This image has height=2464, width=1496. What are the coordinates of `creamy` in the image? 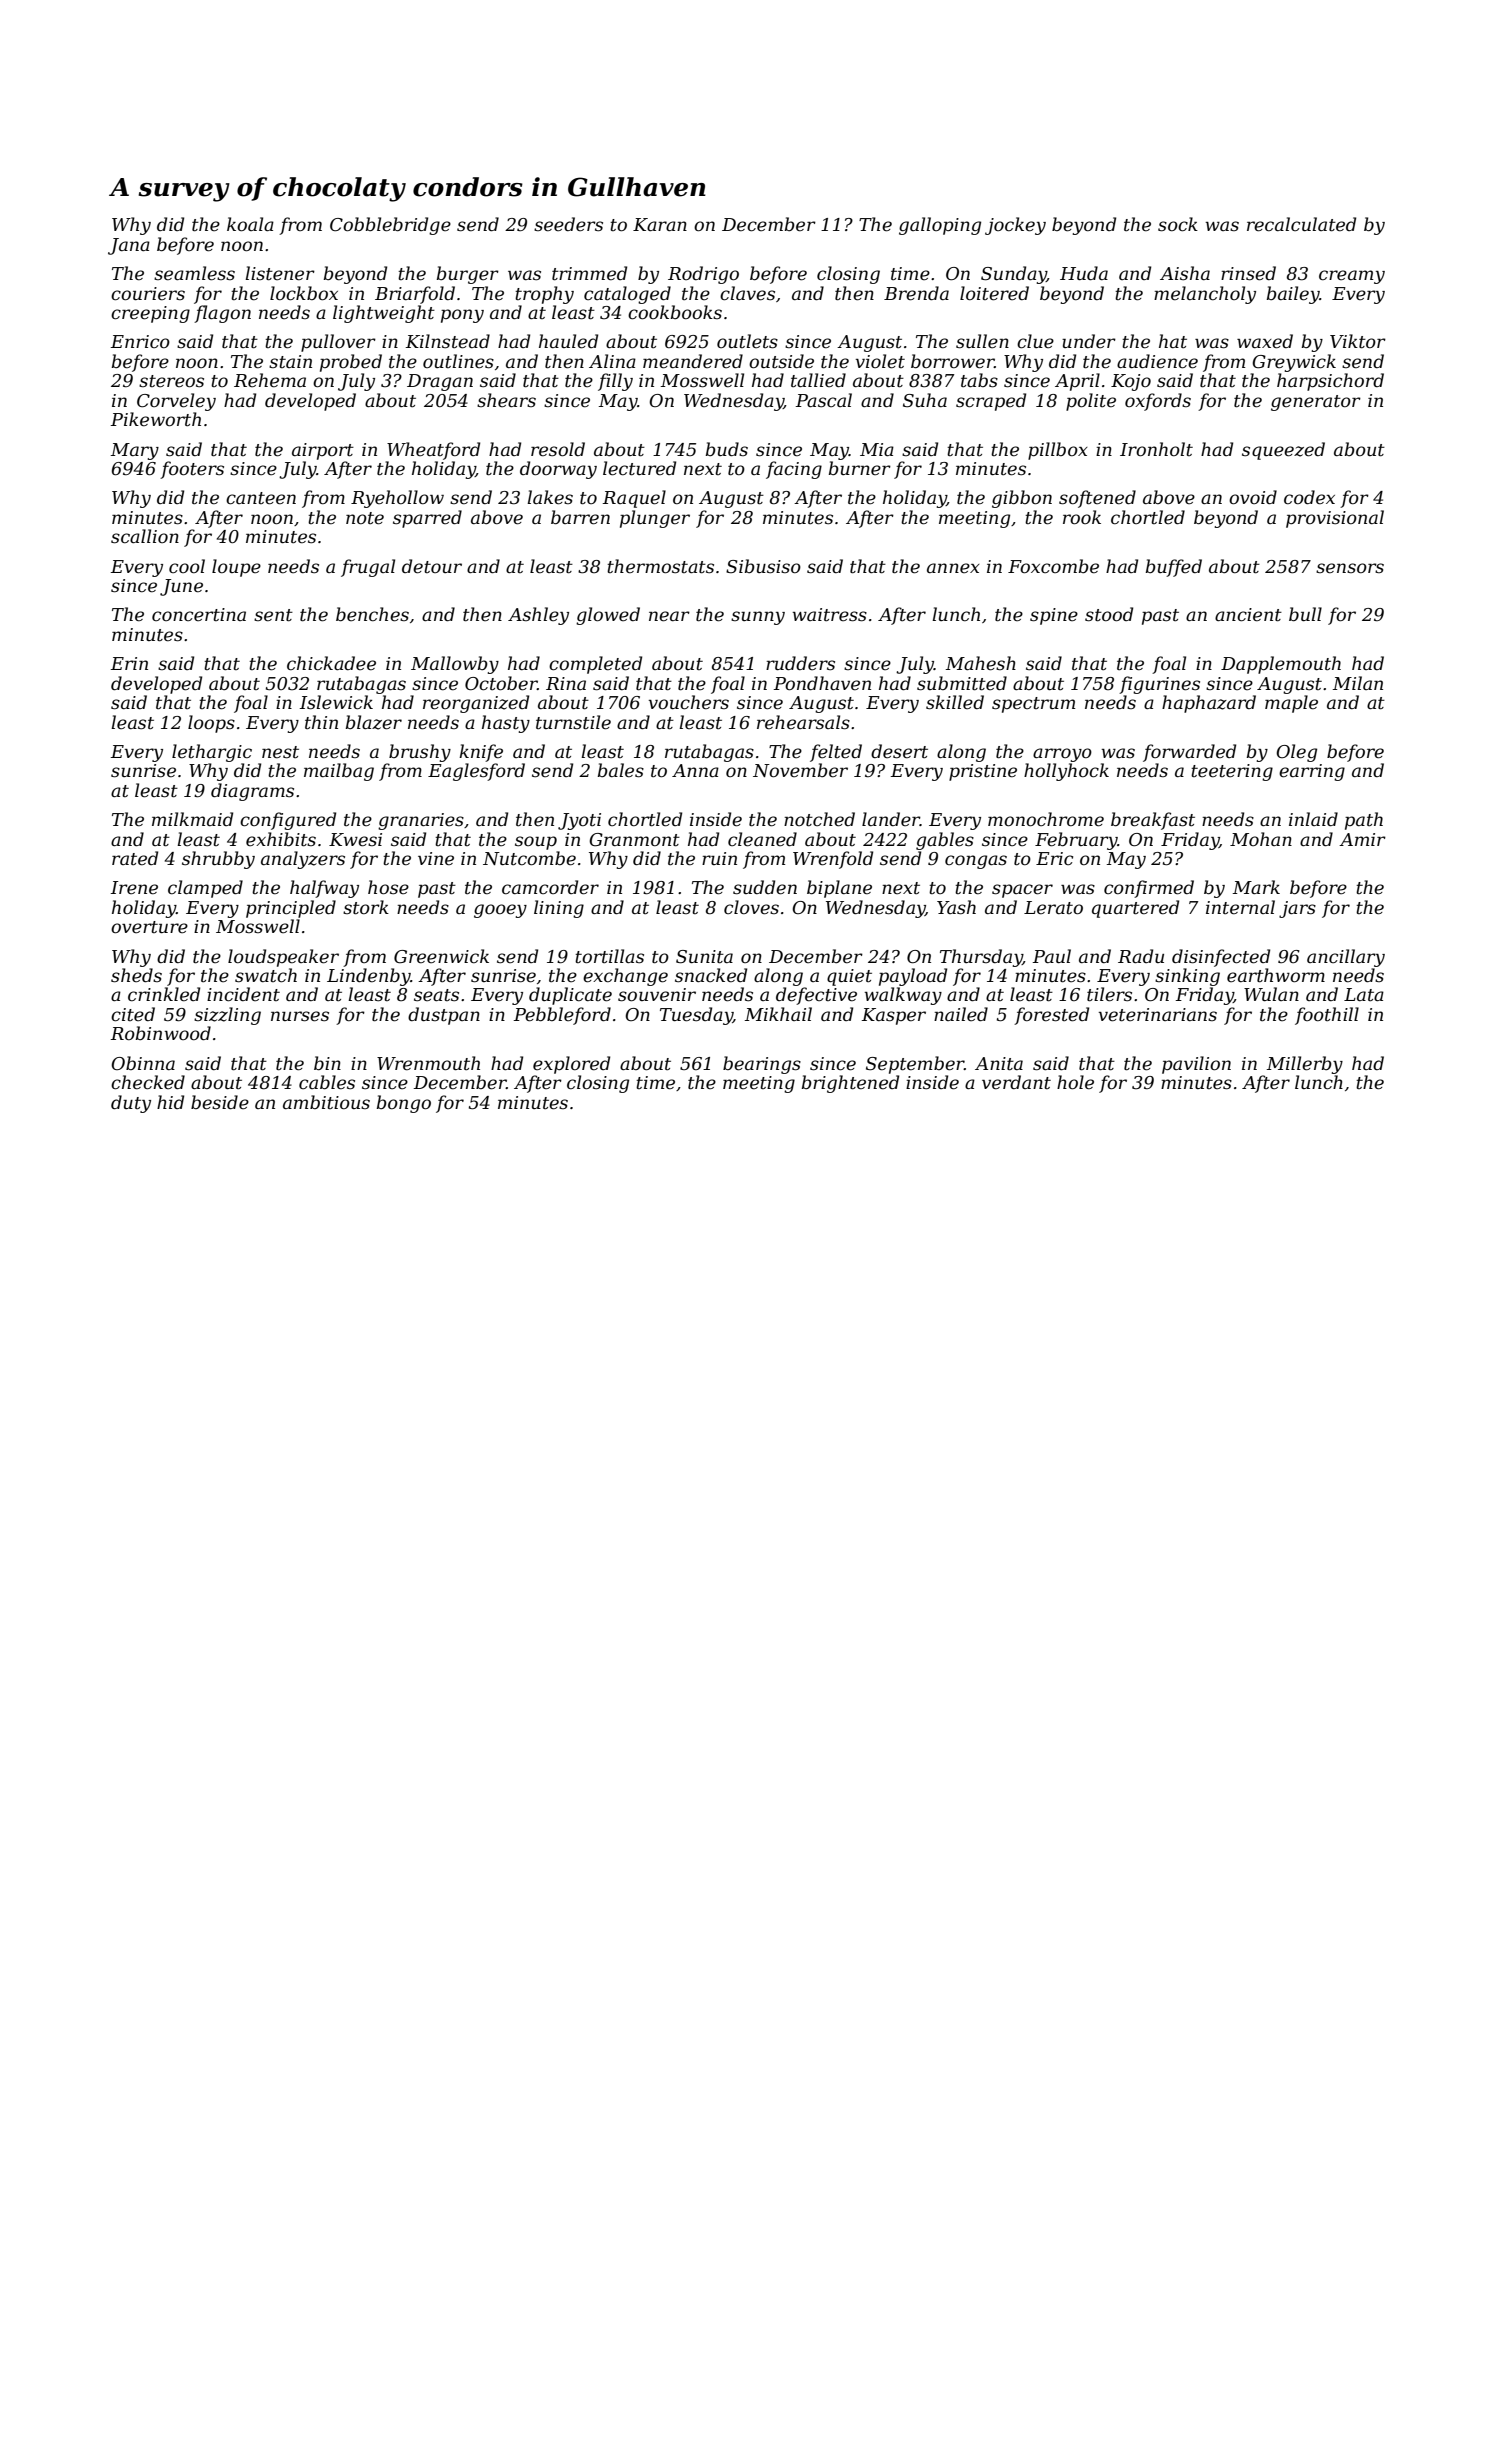 It's located at (1352, 277).
